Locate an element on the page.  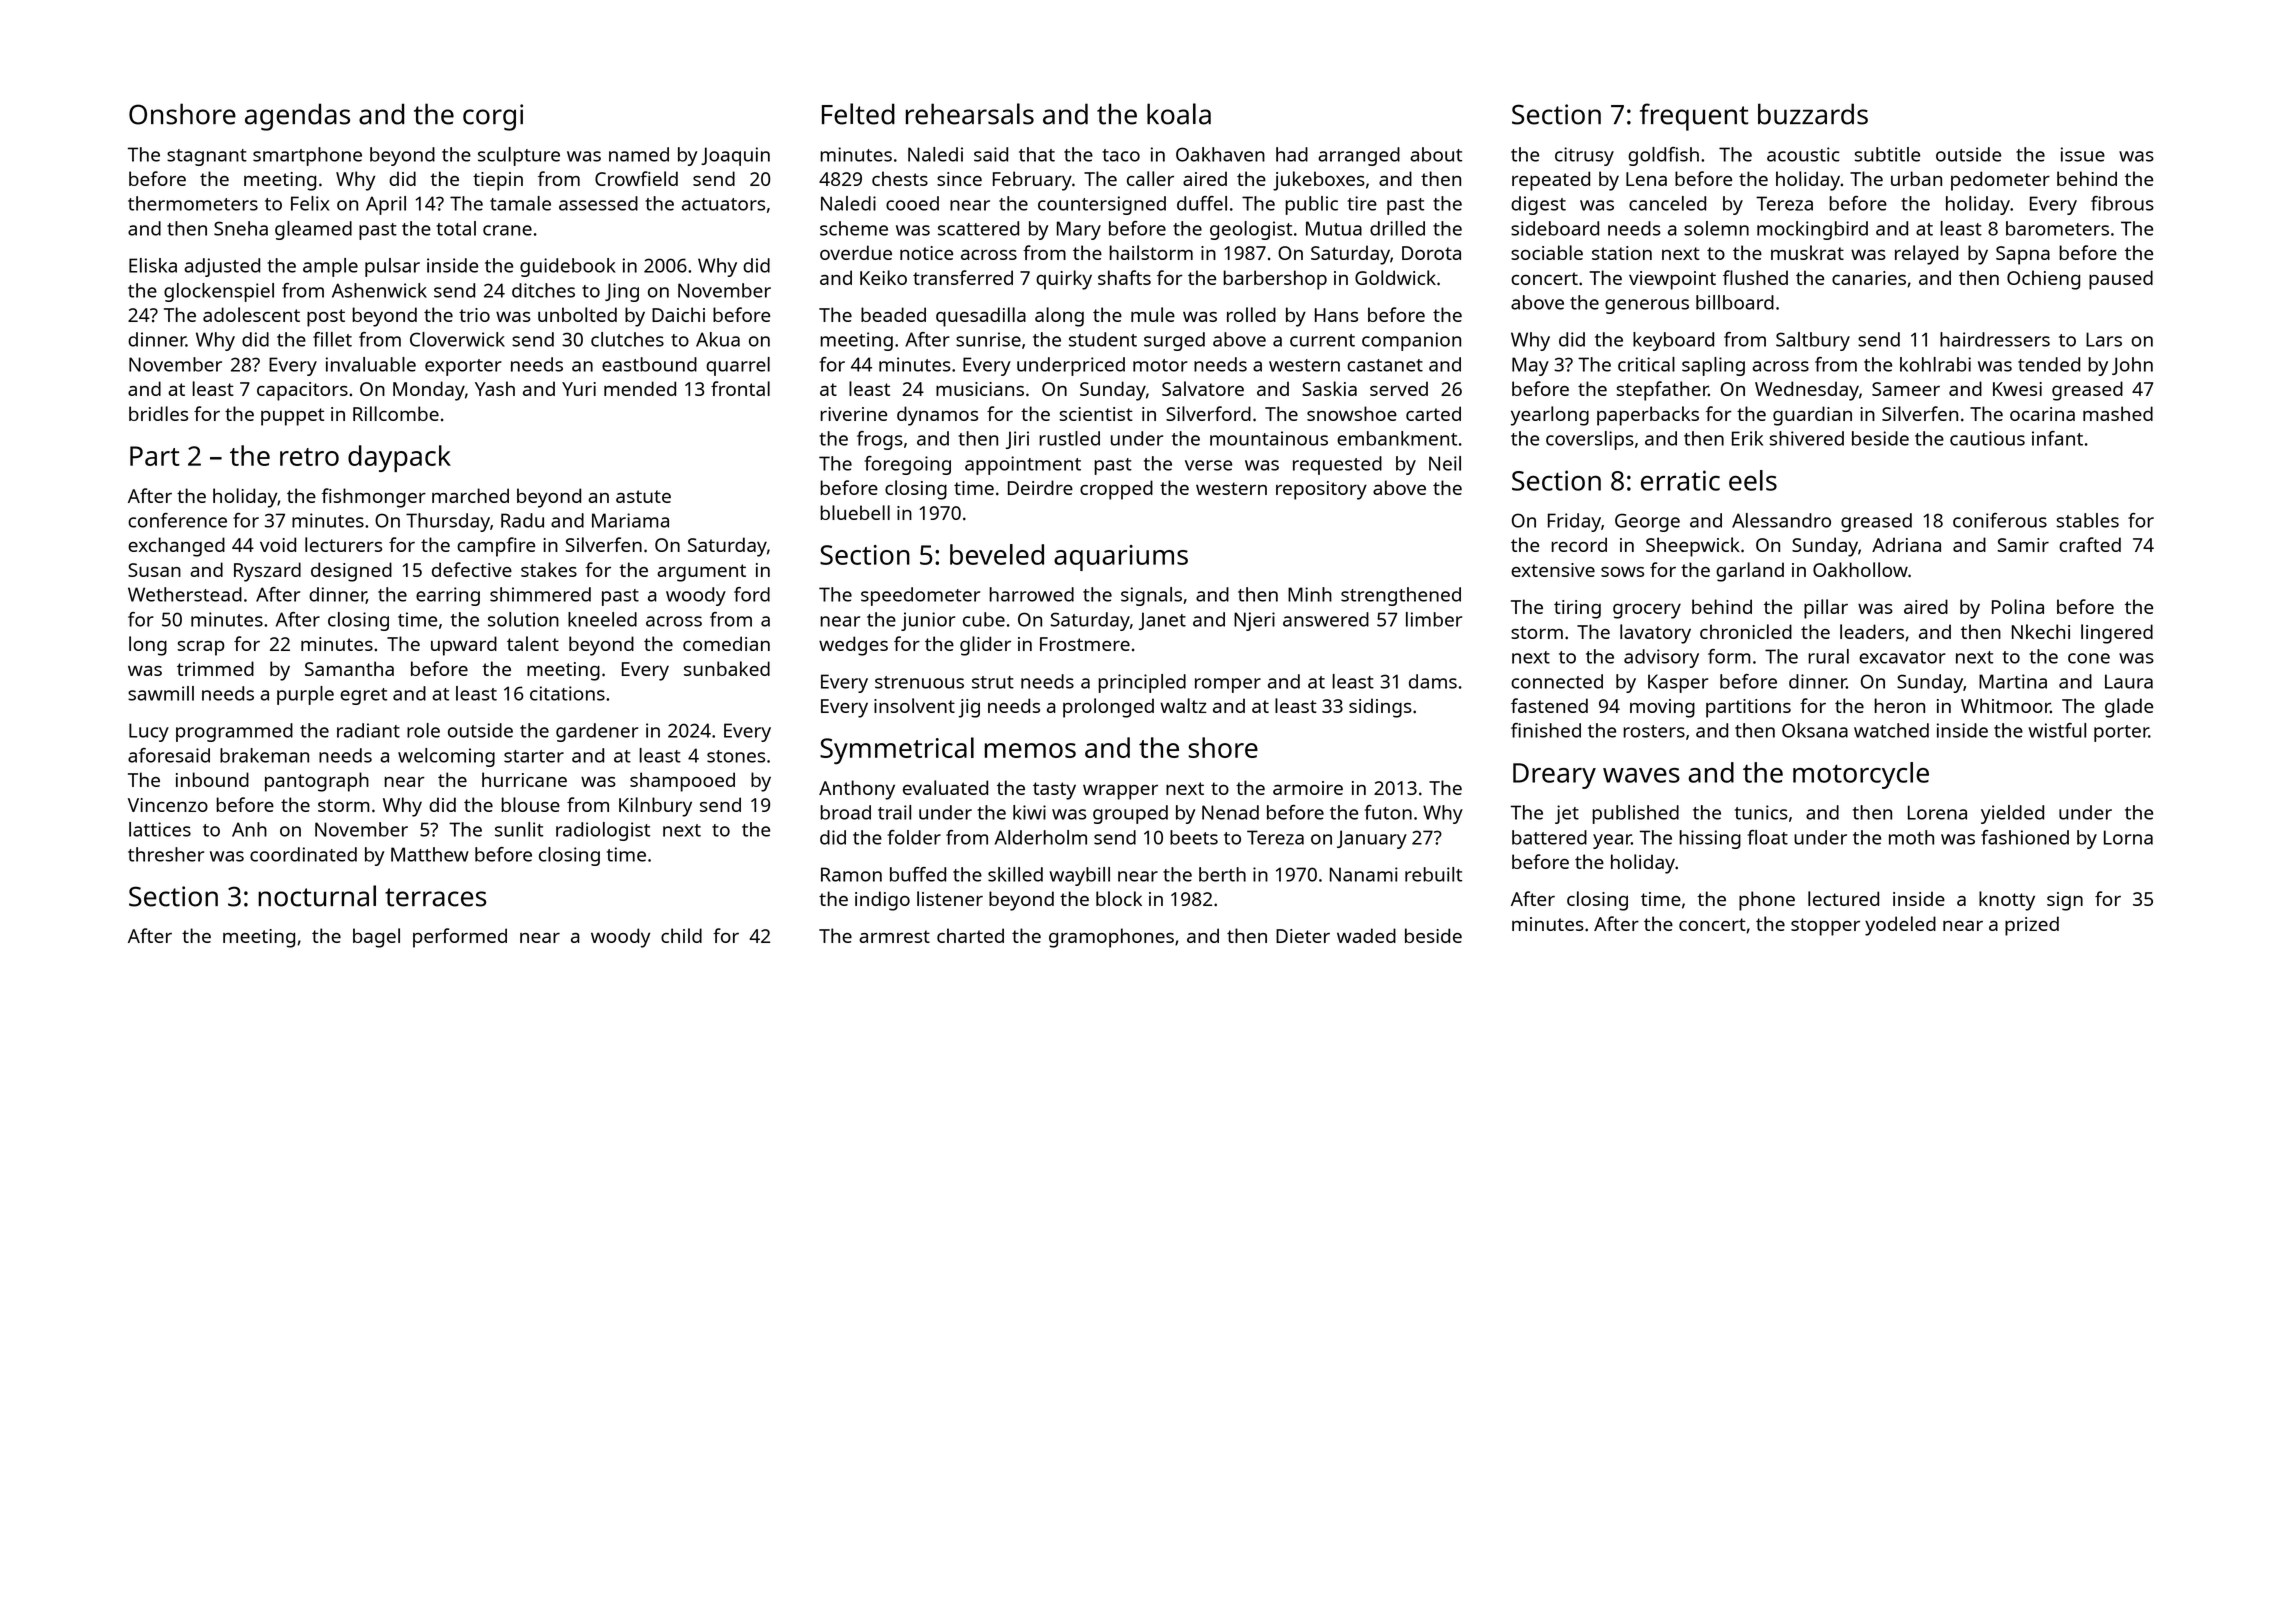
exchanged is located at coordinates (176, 547).
